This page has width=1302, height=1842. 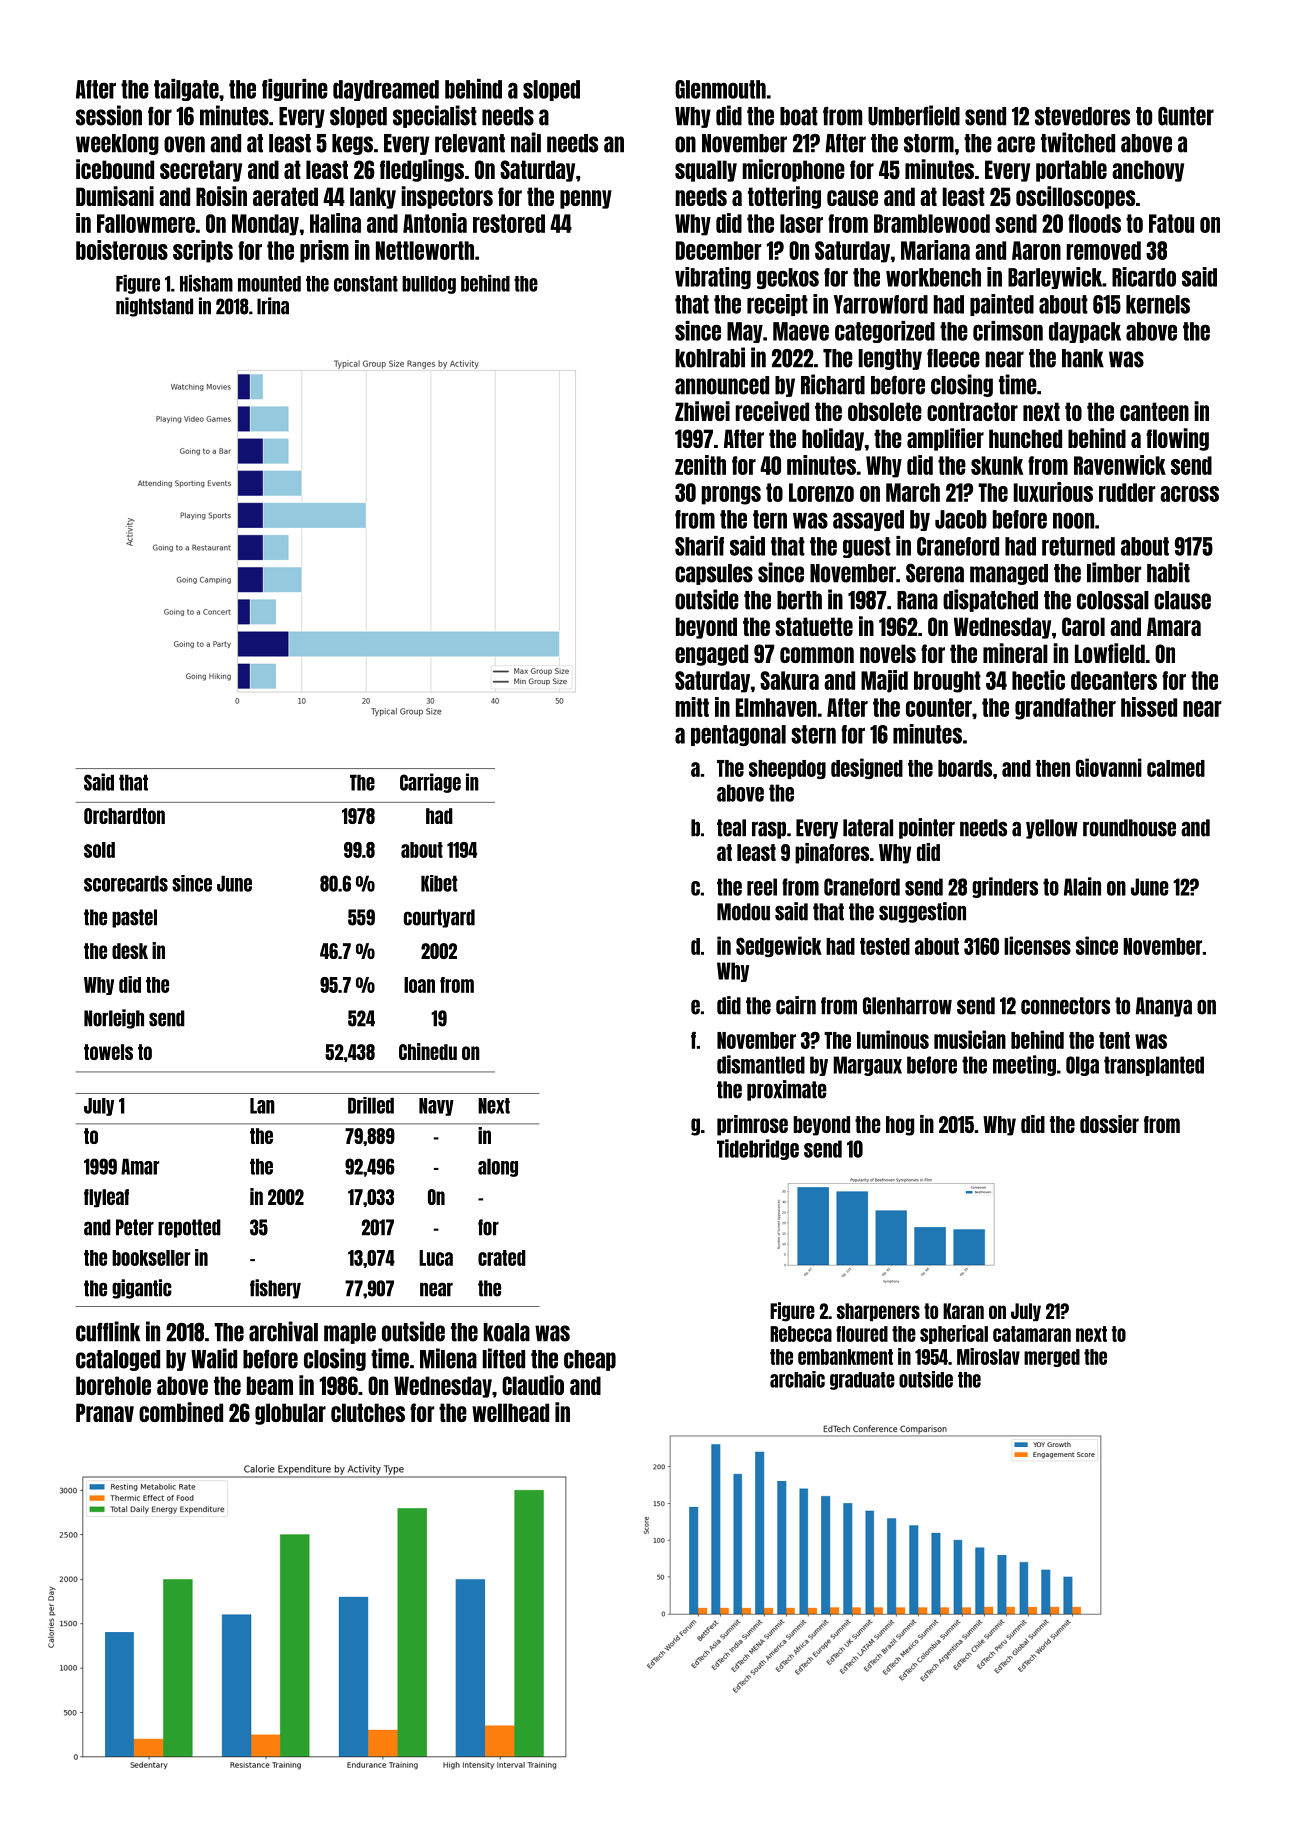 I want to click on licenses, so click(x=1037, y=945).
